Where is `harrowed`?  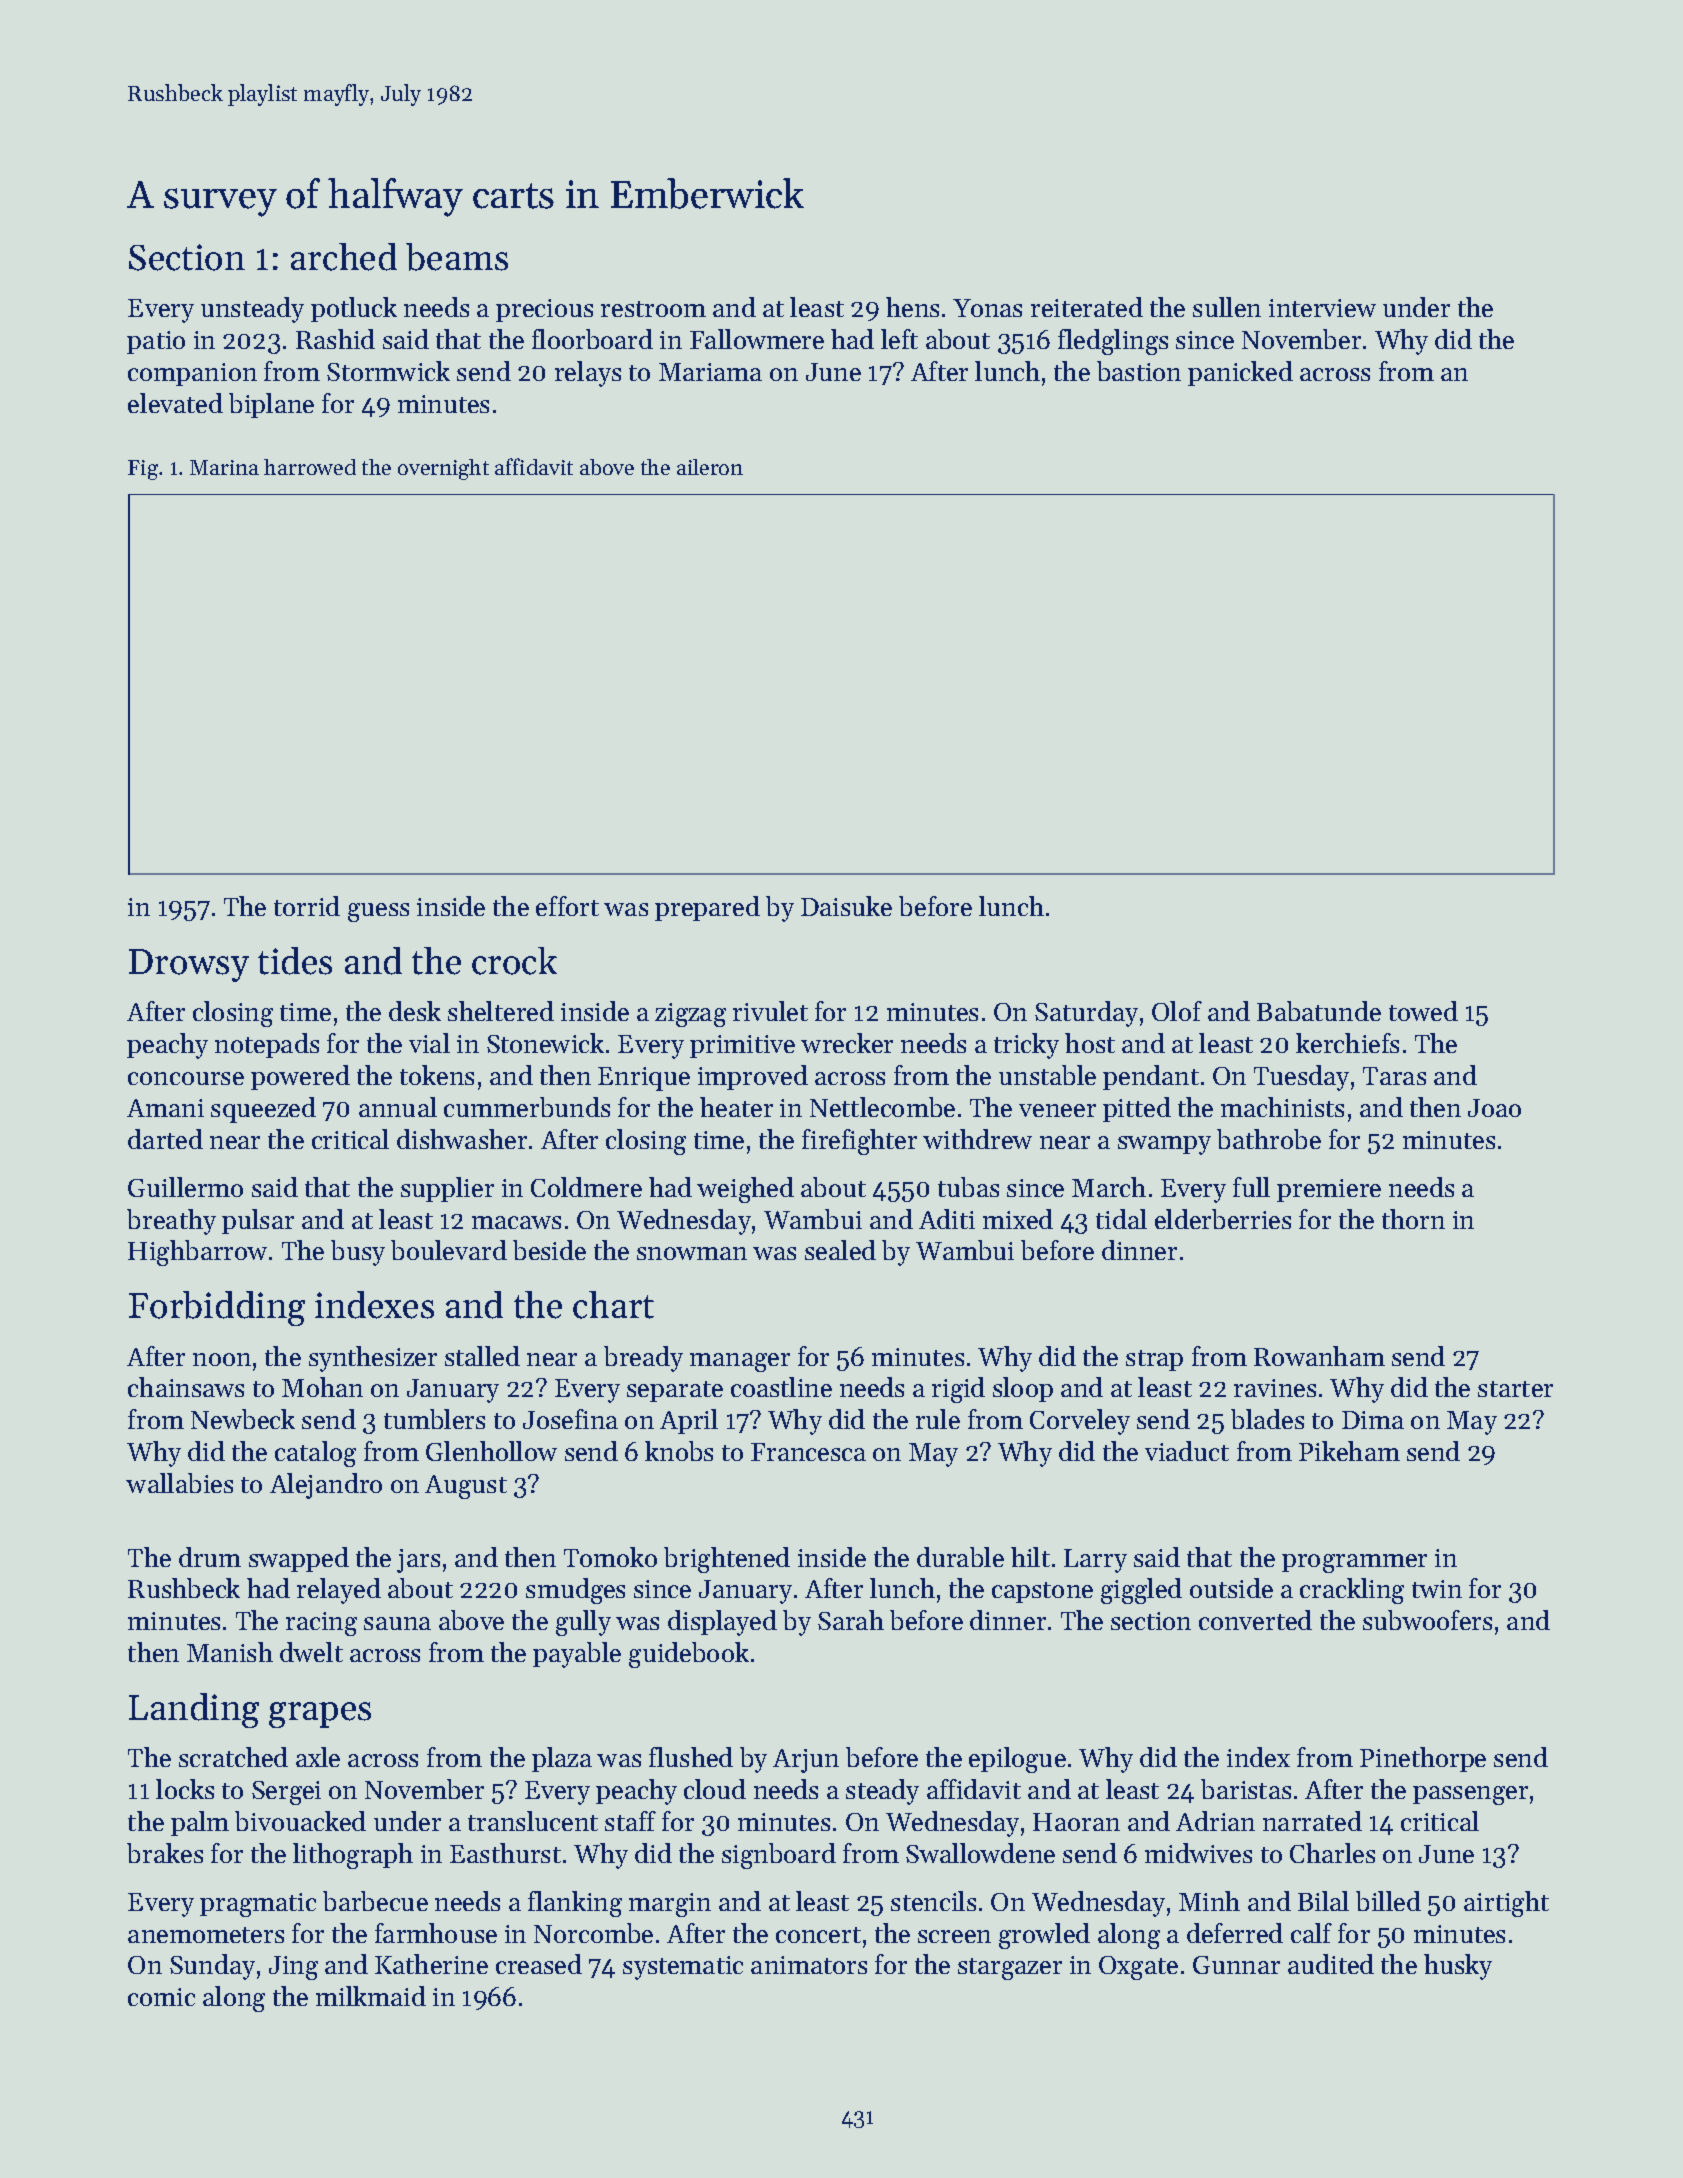 harrowed is located at coordinates (310, 467).
